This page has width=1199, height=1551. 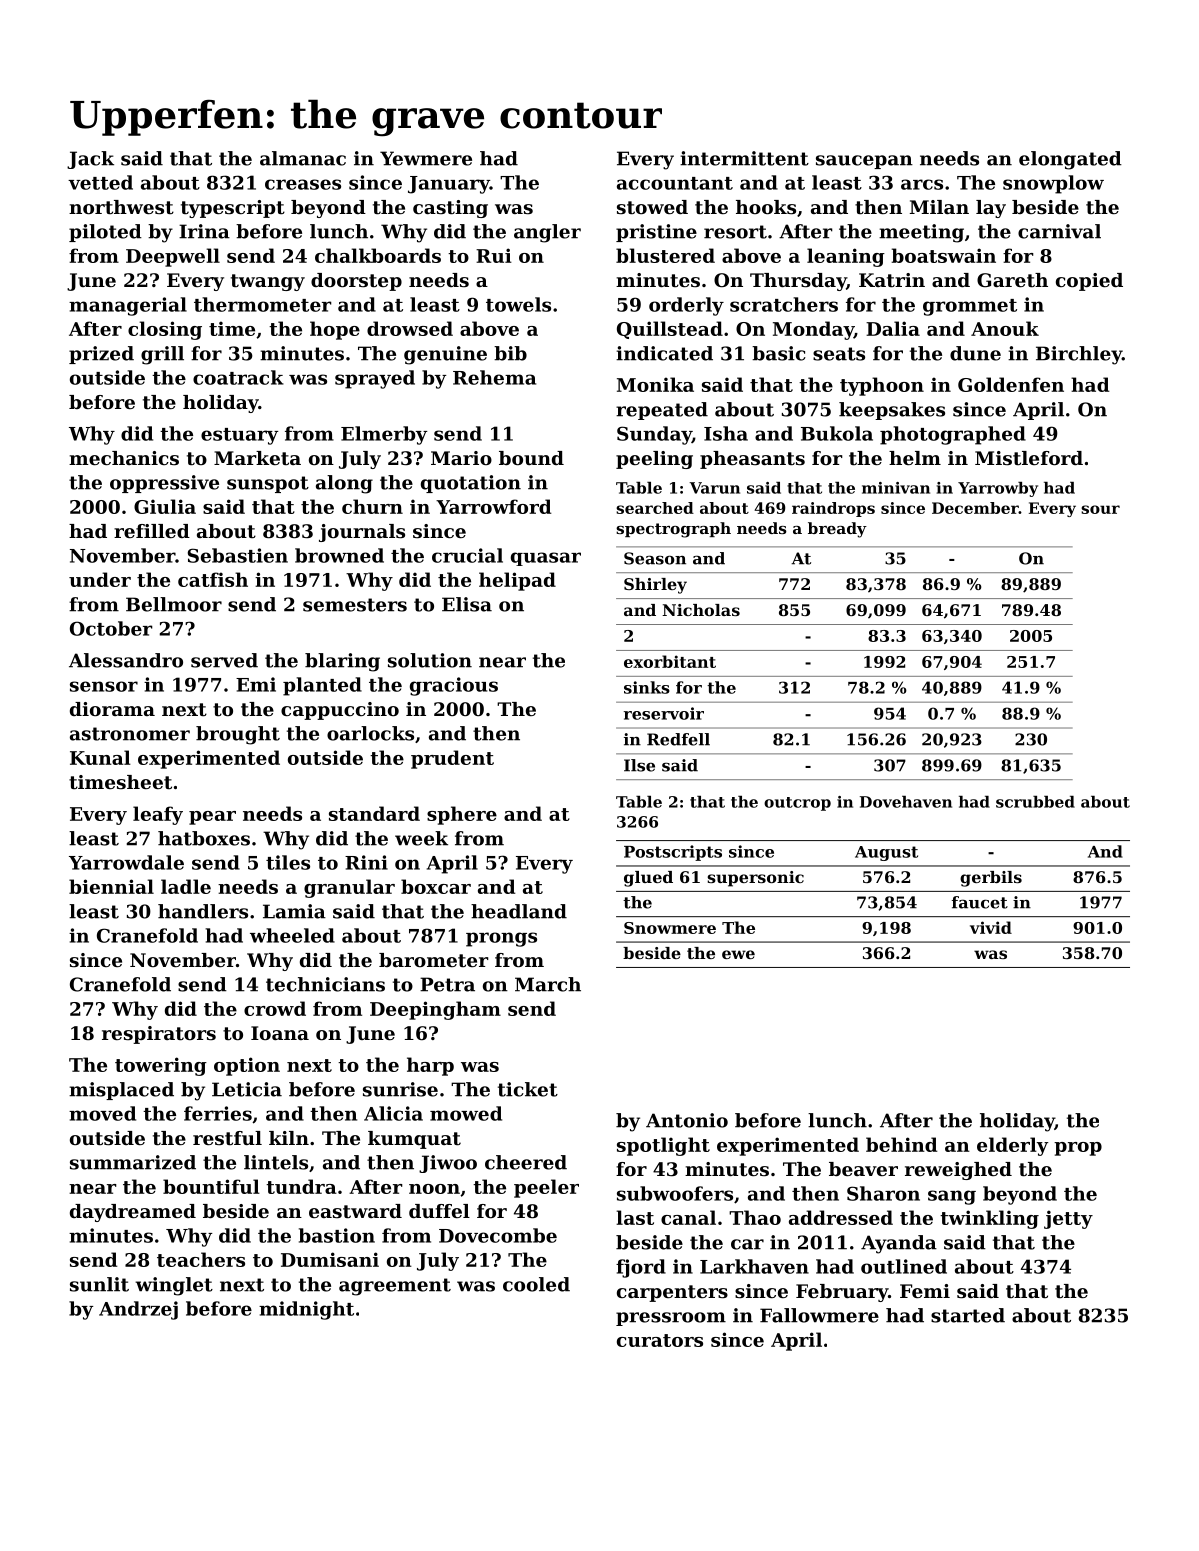 I want to click on intermittent, so click(x=744, y=158).
